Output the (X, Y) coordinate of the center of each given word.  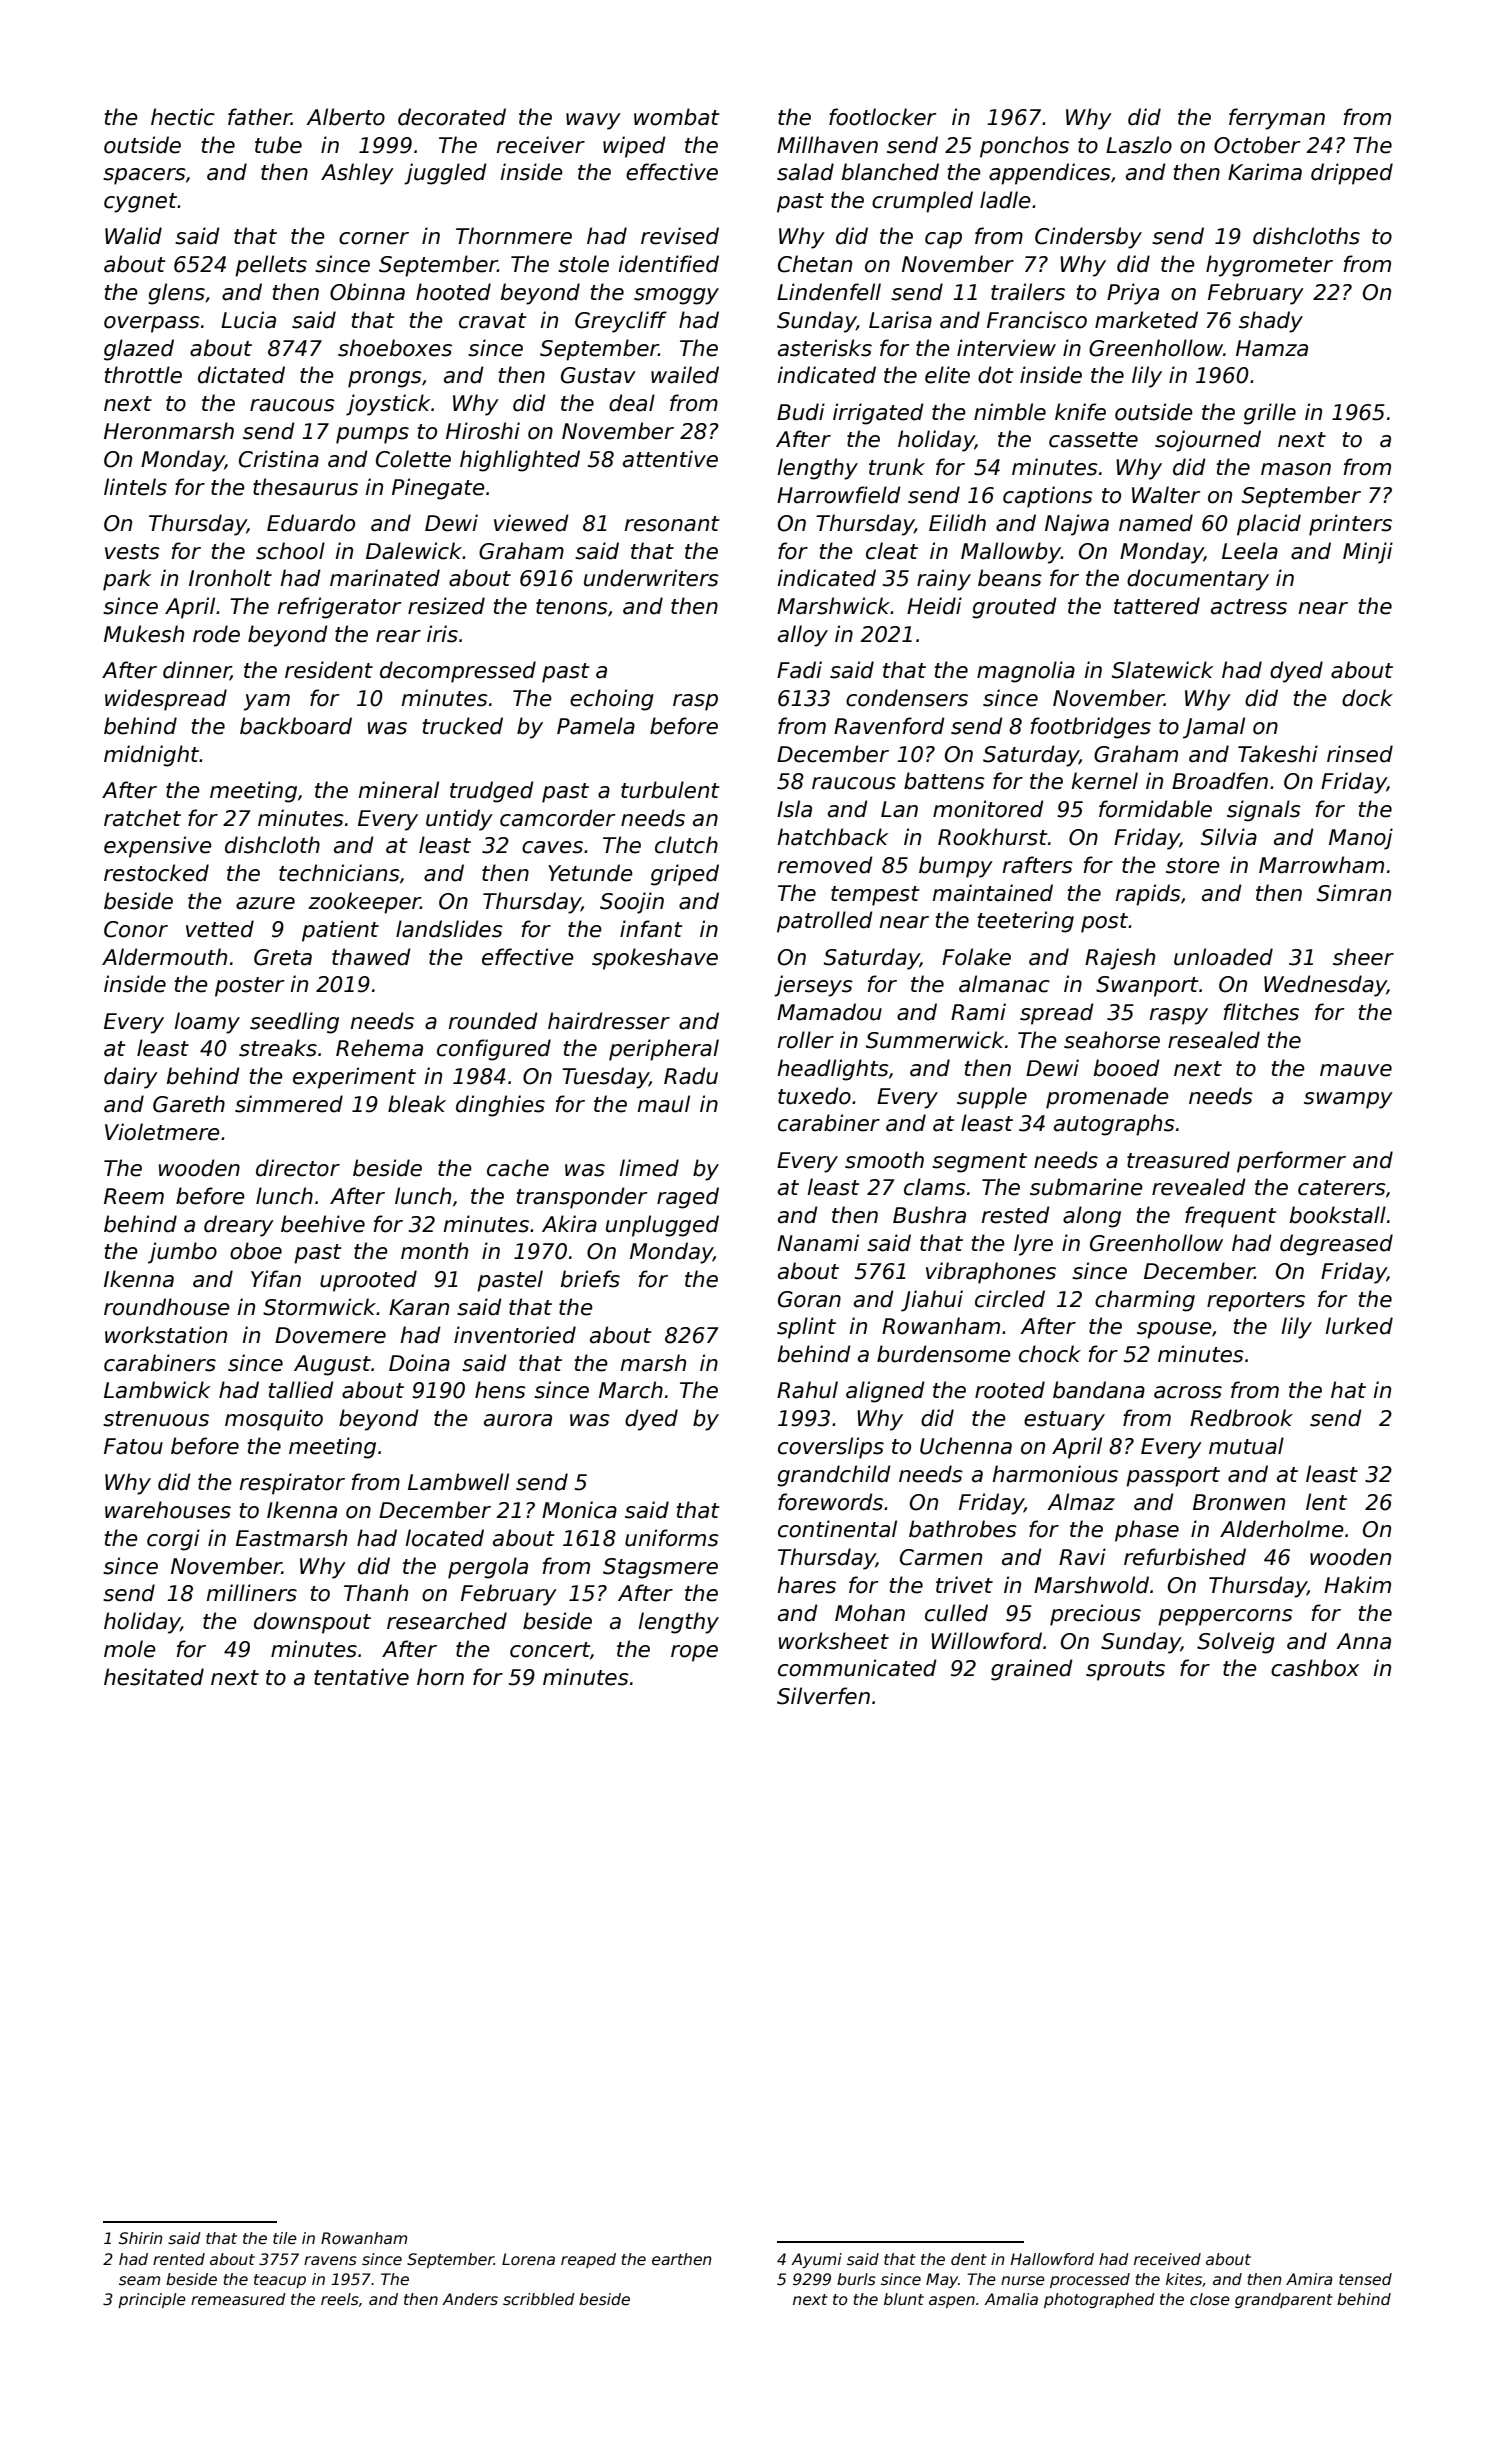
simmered (289, 1104)
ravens (330, 2261)
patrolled (825, 922)
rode (216, 634)
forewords (830, 1502)
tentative (361, 1677)
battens (944, 781)
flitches (1261, 1012)
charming (1145, 1301)
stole (583, 264)
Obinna (367, 292)
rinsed (1360, 754)
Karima (1265, 172)
